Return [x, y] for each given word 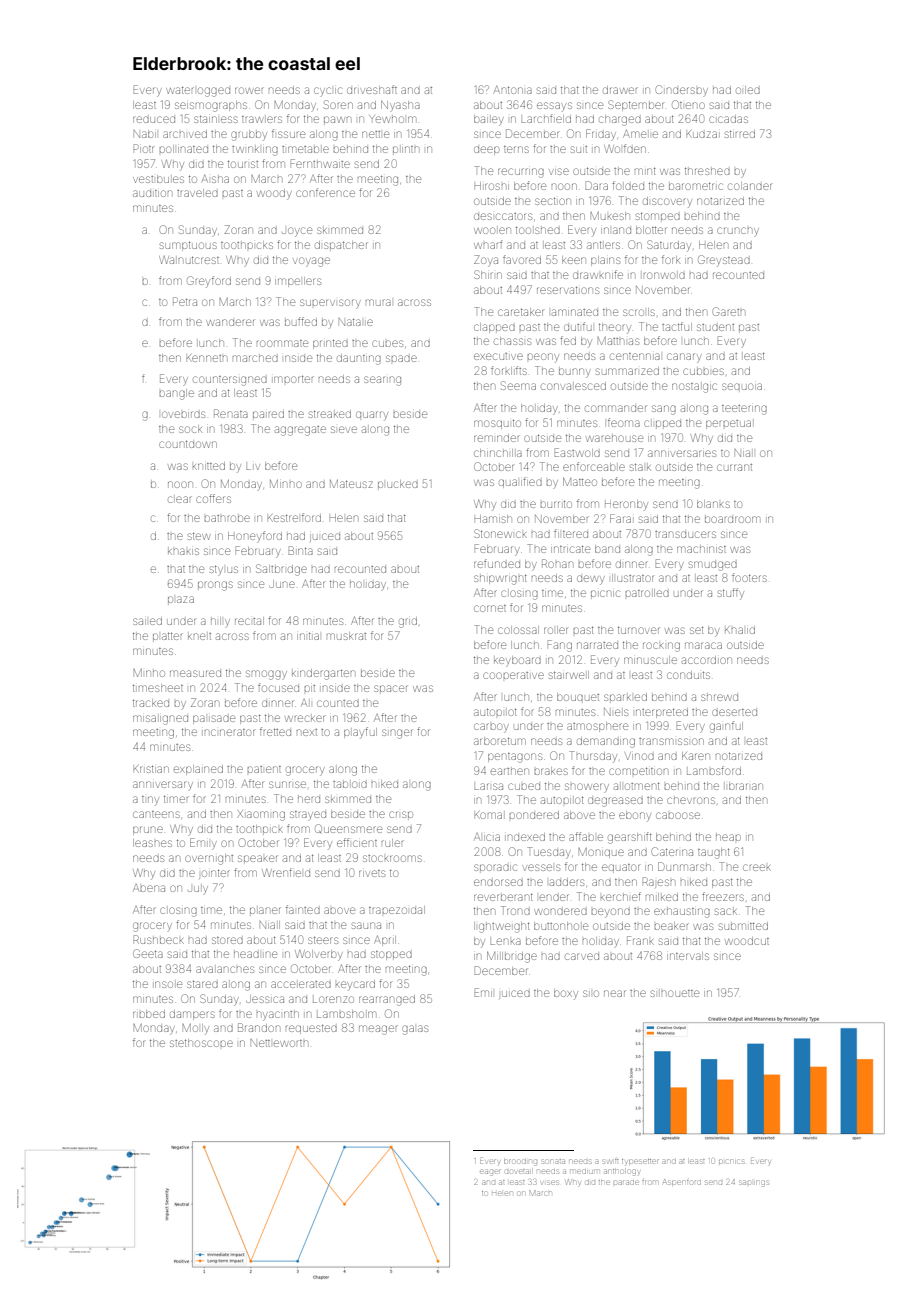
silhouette [675, 993]
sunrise [287, 784]
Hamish [493, 519]
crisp [401, 814]
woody [274, 194]
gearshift [630, 838]
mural [378, 302]
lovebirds [183, 414]
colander [749, 186]
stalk [640, 467]
